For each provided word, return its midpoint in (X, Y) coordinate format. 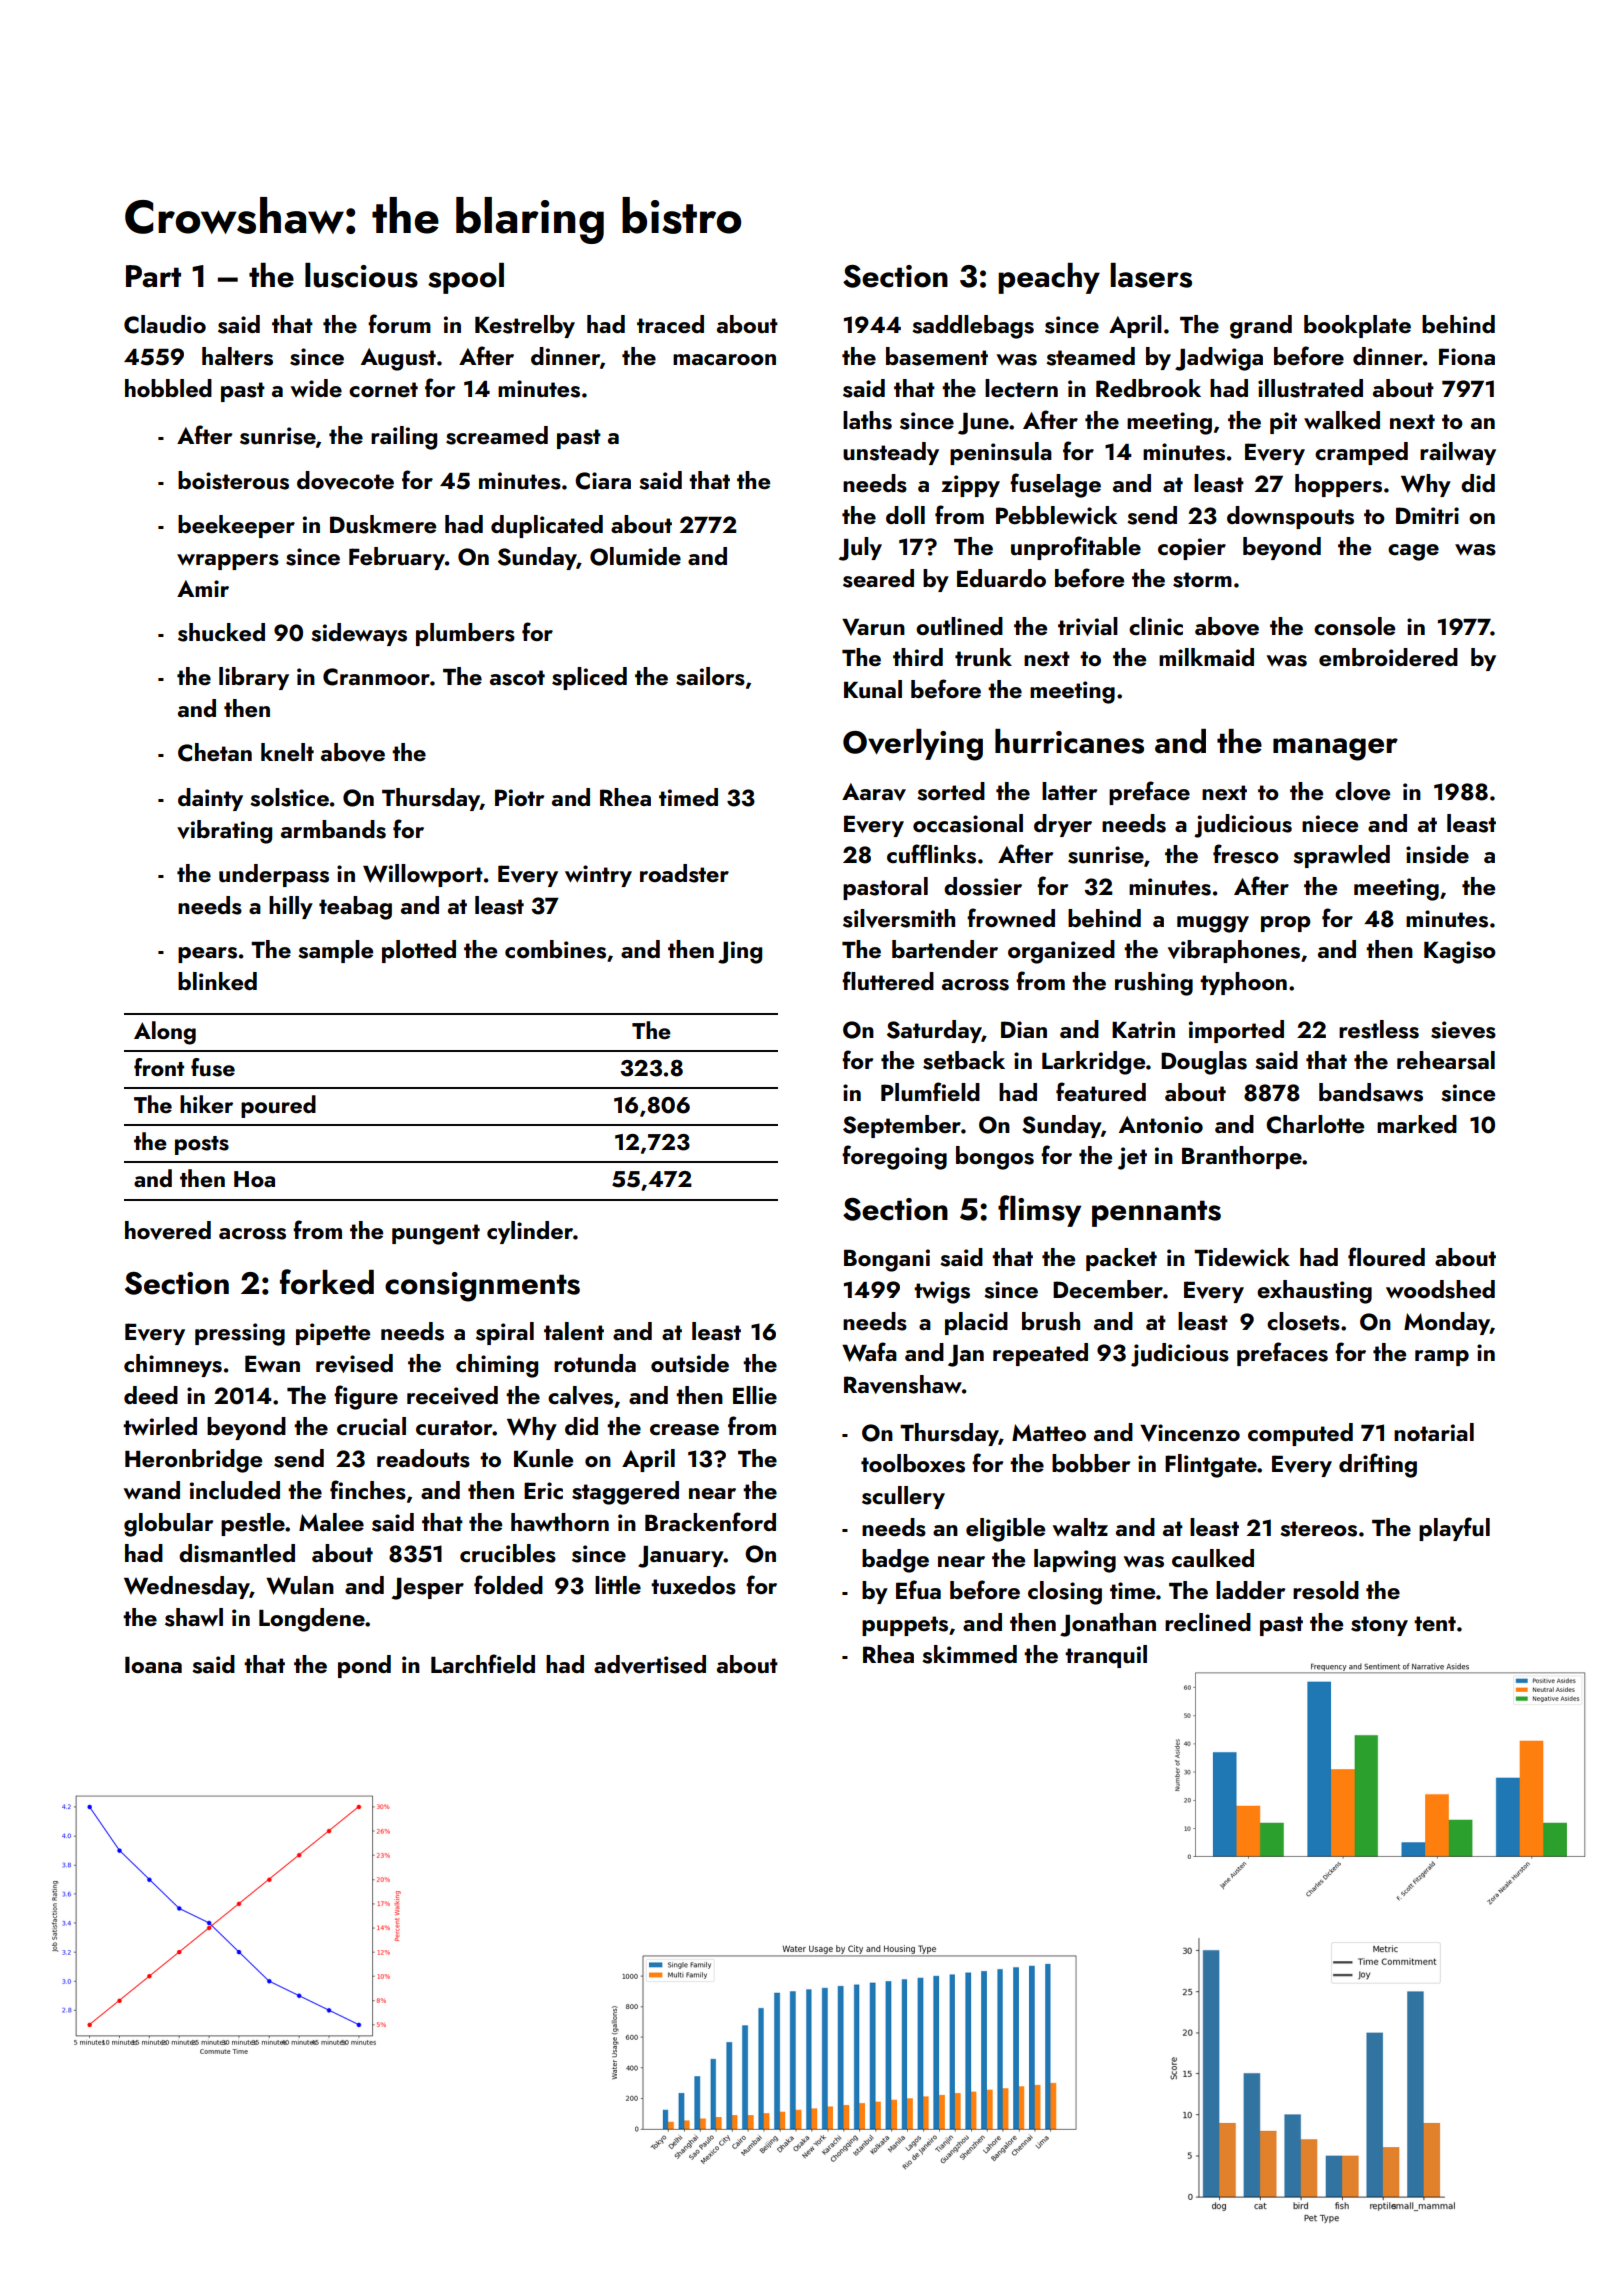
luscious (361, 275)
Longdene (312, 1620)
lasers (1151, 275)
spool (466, 278)
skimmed (969, 1654)
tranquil (1106, 1656)
